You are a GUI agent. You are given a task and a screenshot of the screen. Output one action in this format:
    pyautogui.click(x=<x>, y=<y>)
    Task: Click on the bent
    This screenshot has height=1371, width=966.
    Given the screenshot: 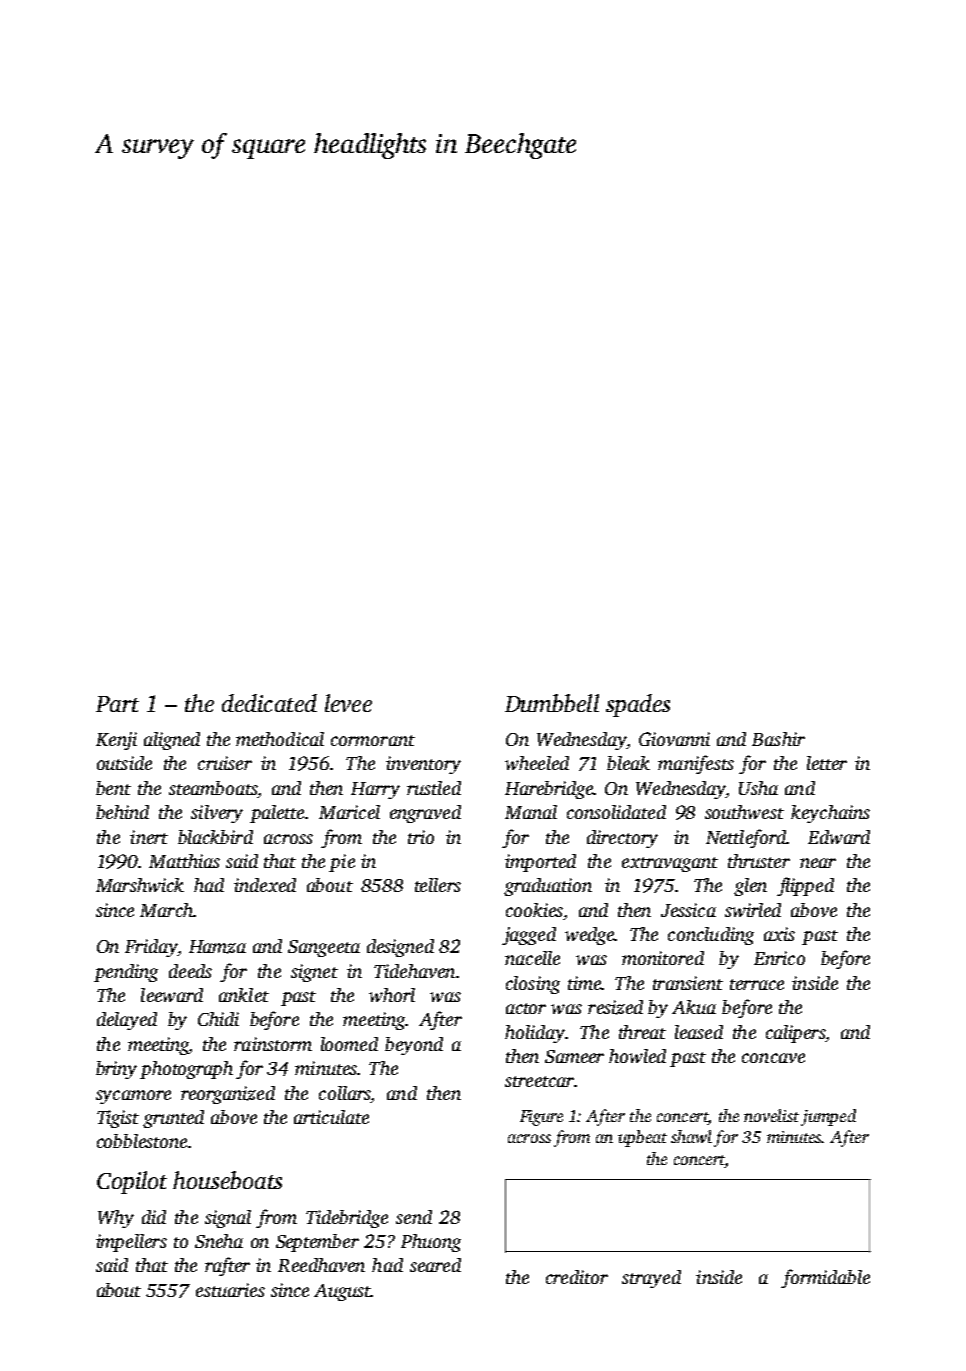 What is the action you would take?
    pyautogui.click(x=113, y=788)
